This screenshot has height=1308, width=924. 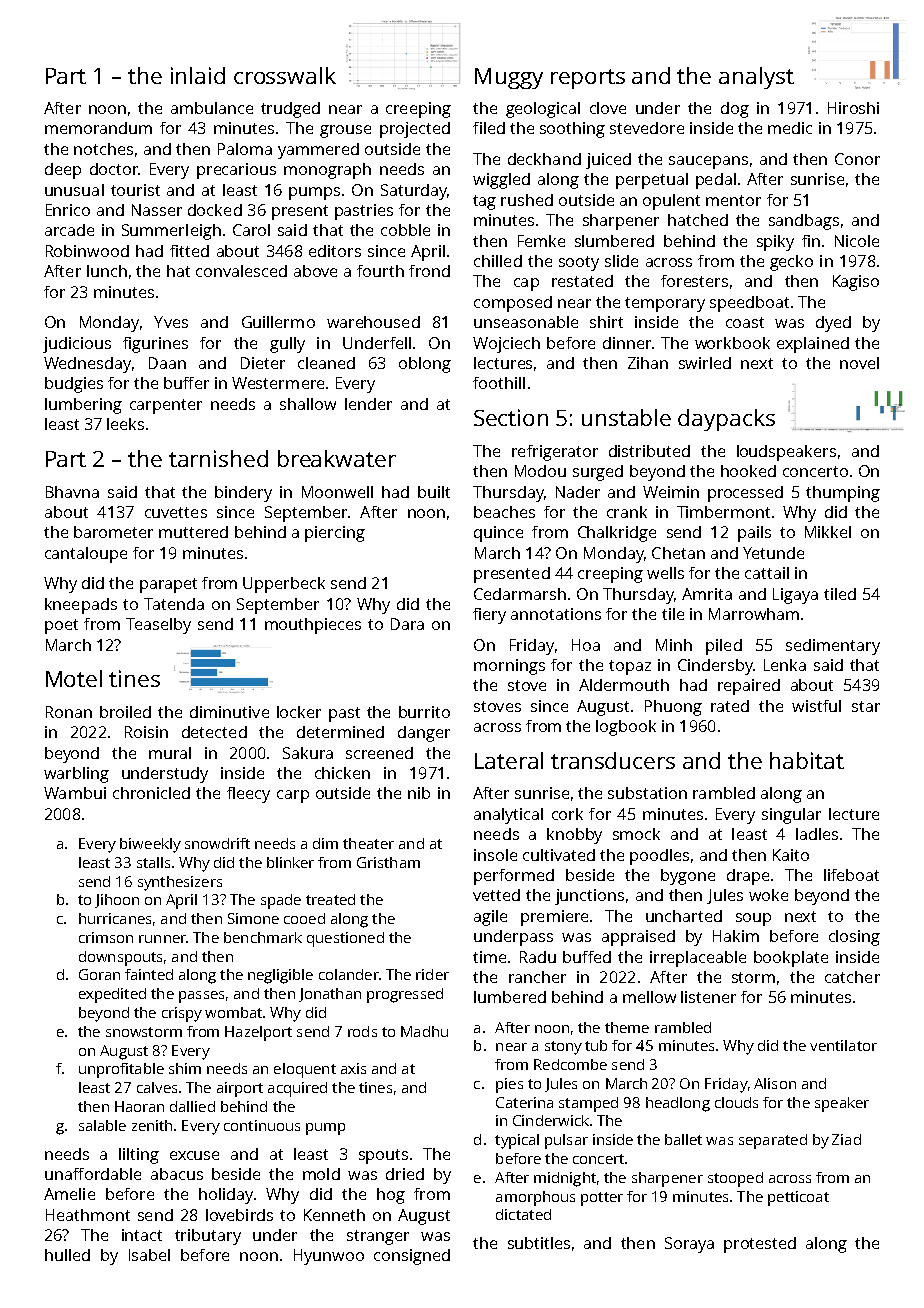 I want to click on refrigerator, so click(x=555, y=453).
